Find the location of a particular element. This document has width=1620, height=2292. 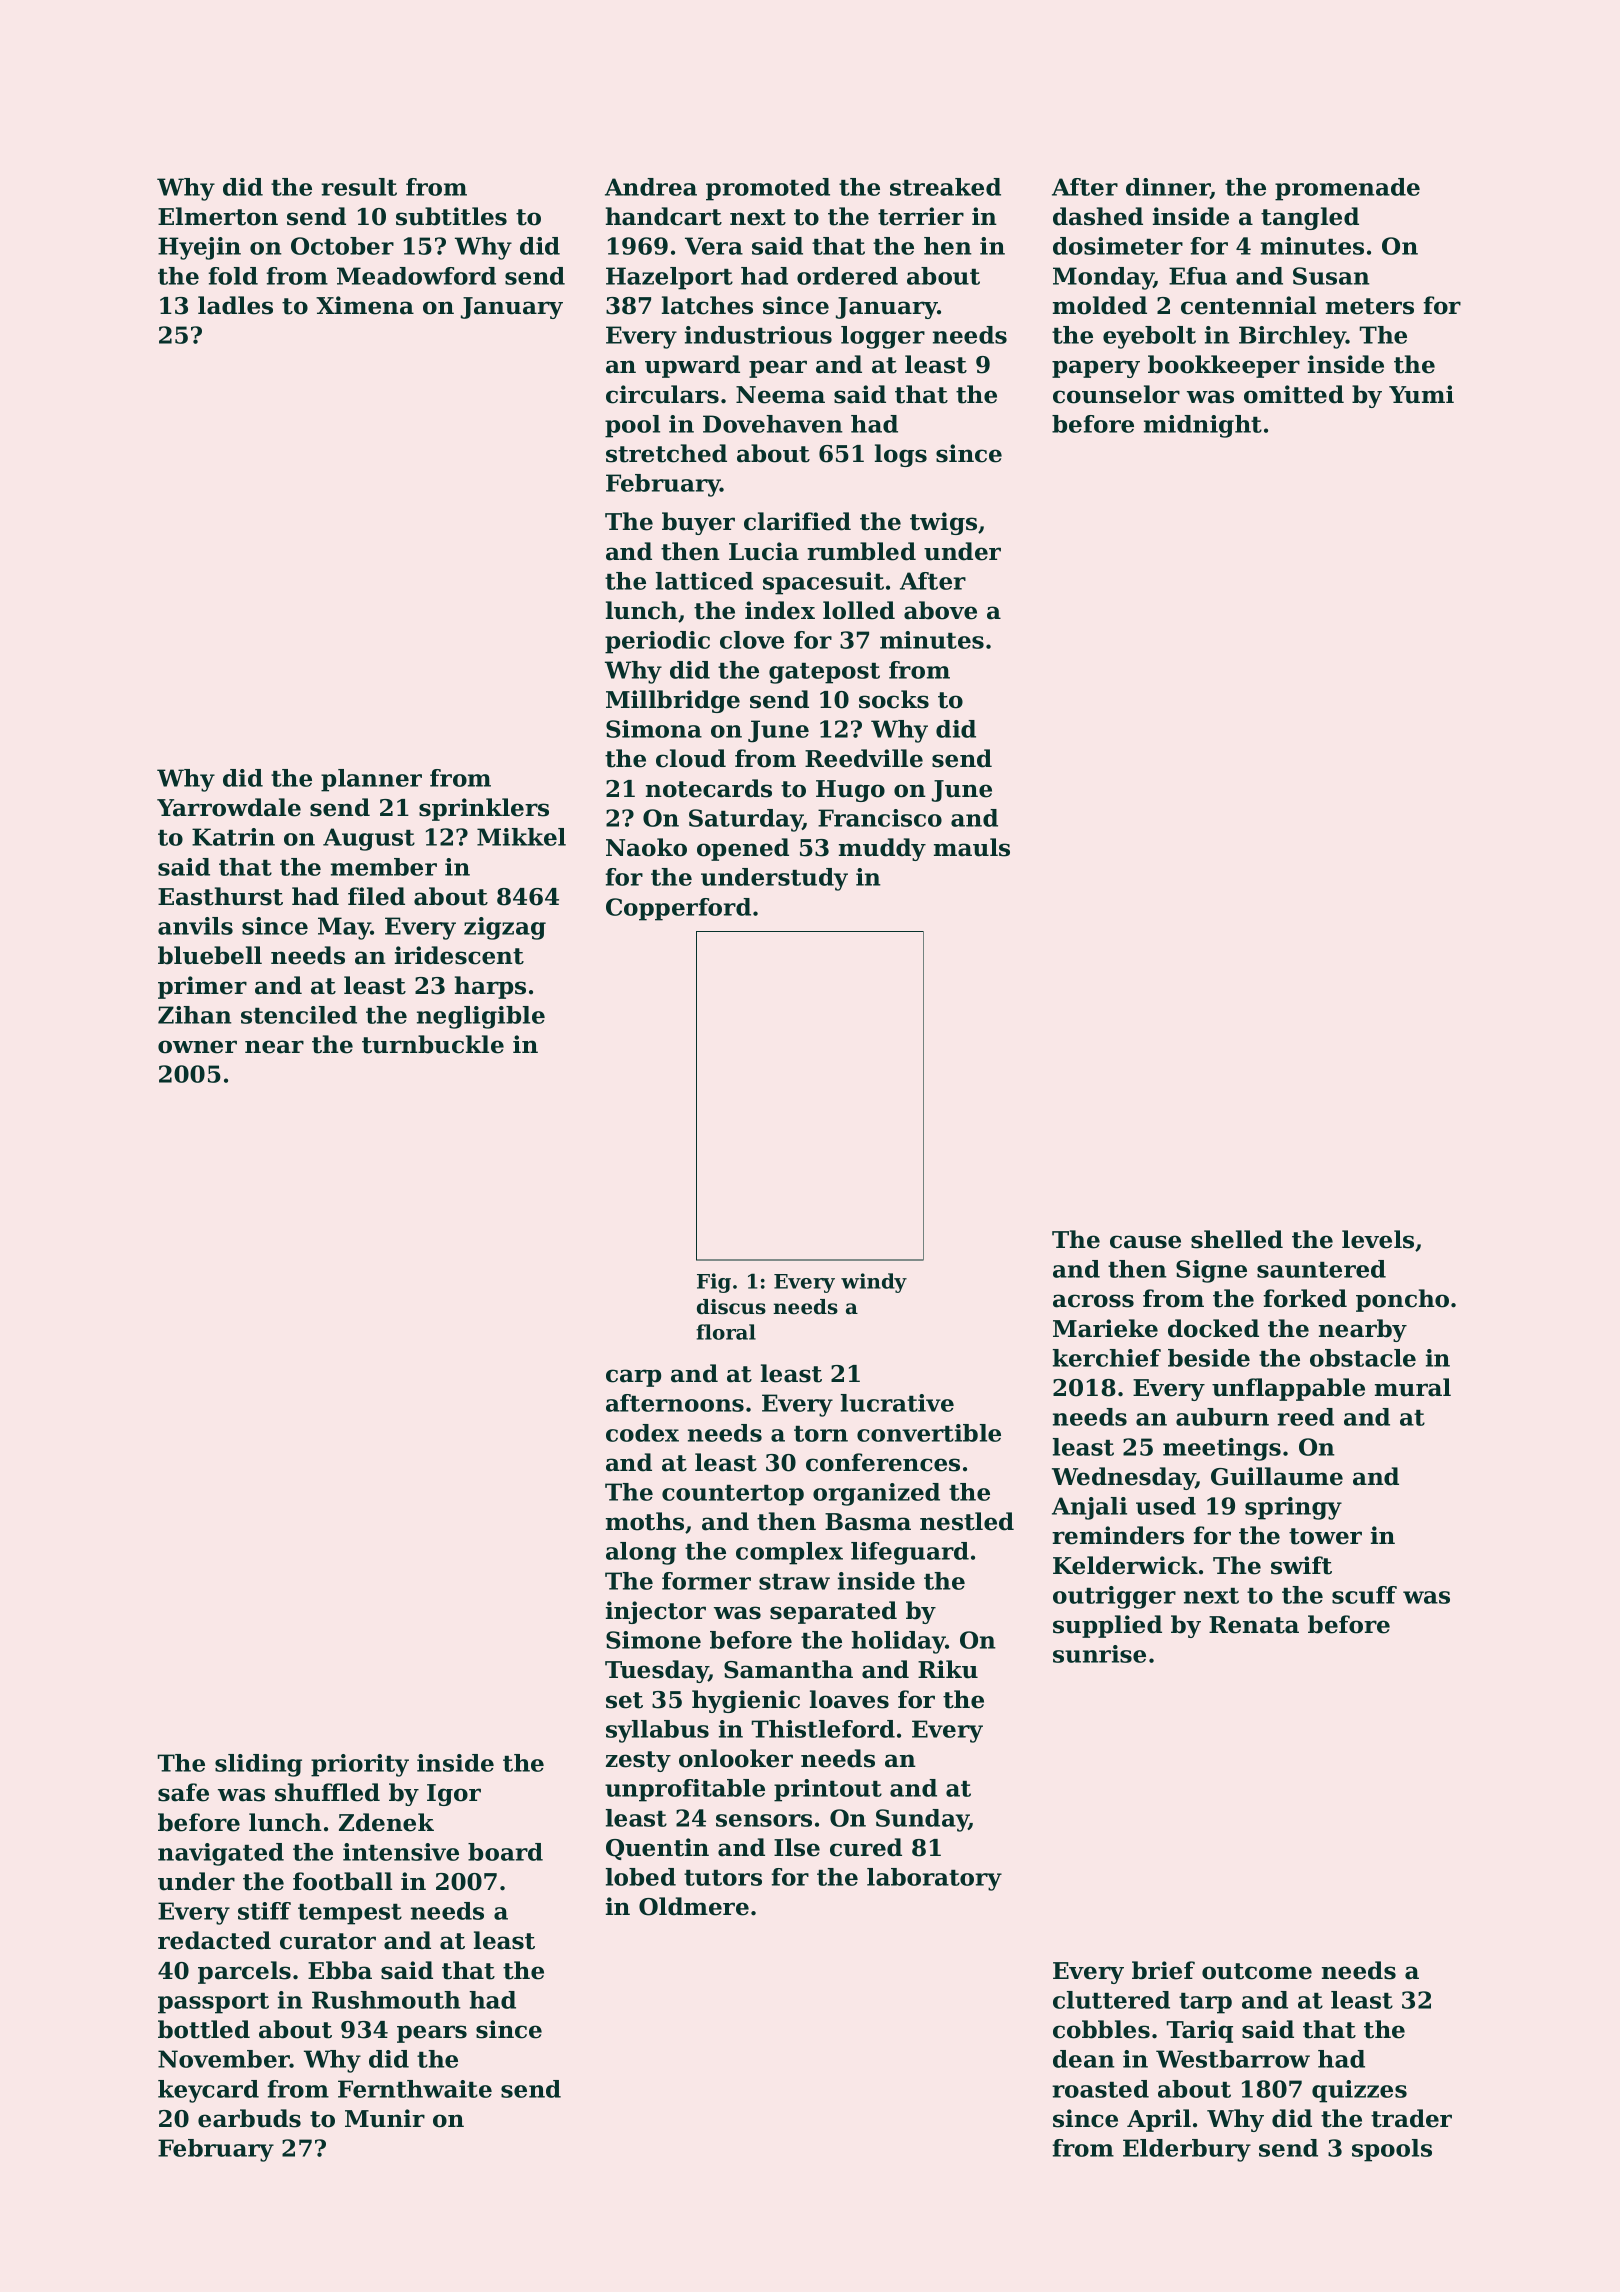

Renata is located at coordinates (1254, 1625).
